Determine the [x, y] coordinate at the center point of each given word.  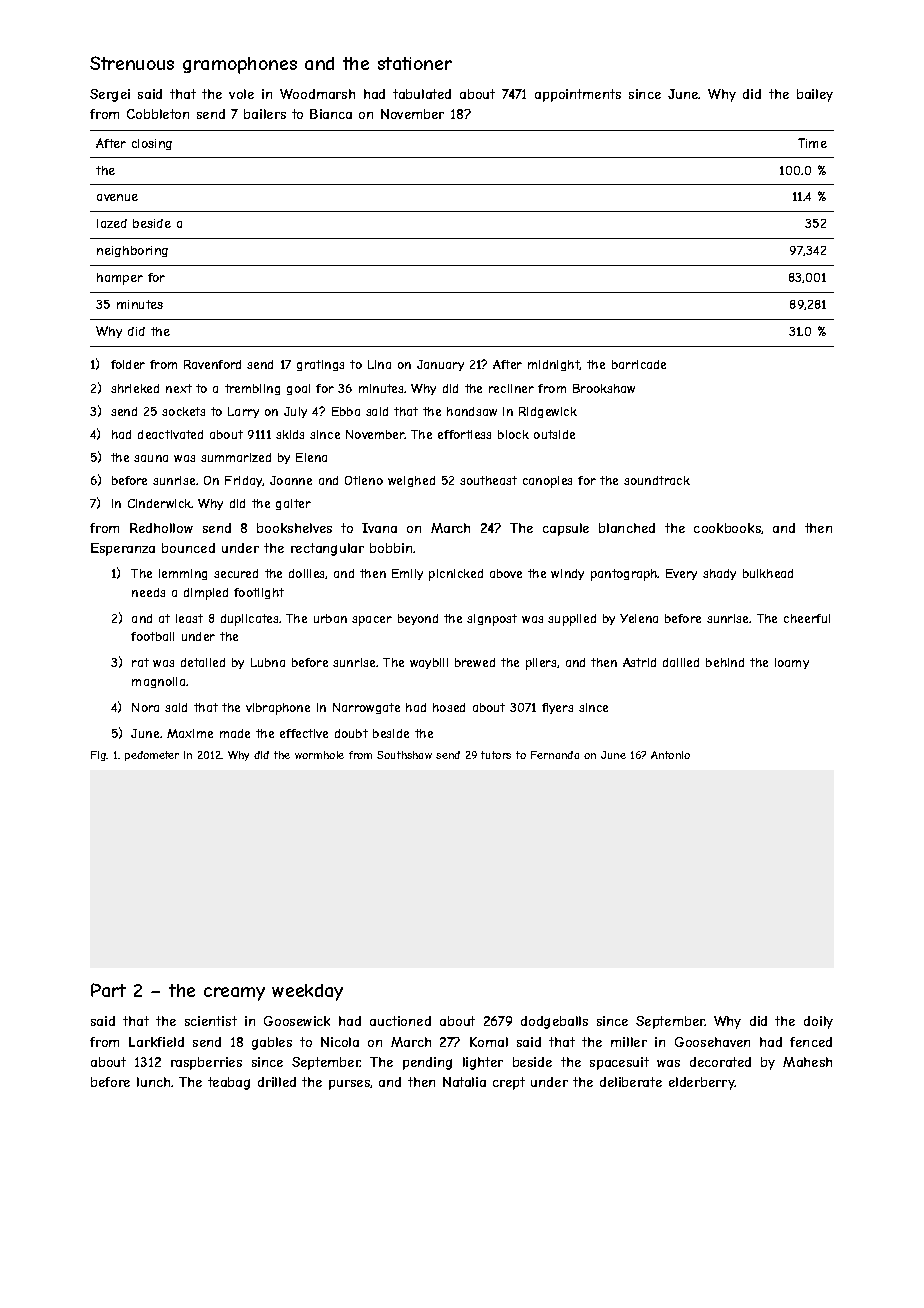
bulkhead [768, 573]
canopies [547, 482]
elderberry [702, 1083]
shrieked [135, 388]
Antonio [670, 755]
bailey [815, 95]
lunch [153, 1082]
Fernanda [555, 755]
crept [509, 1083]
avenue [117, 197]
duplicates [249, 620]
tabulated [422, 94]
